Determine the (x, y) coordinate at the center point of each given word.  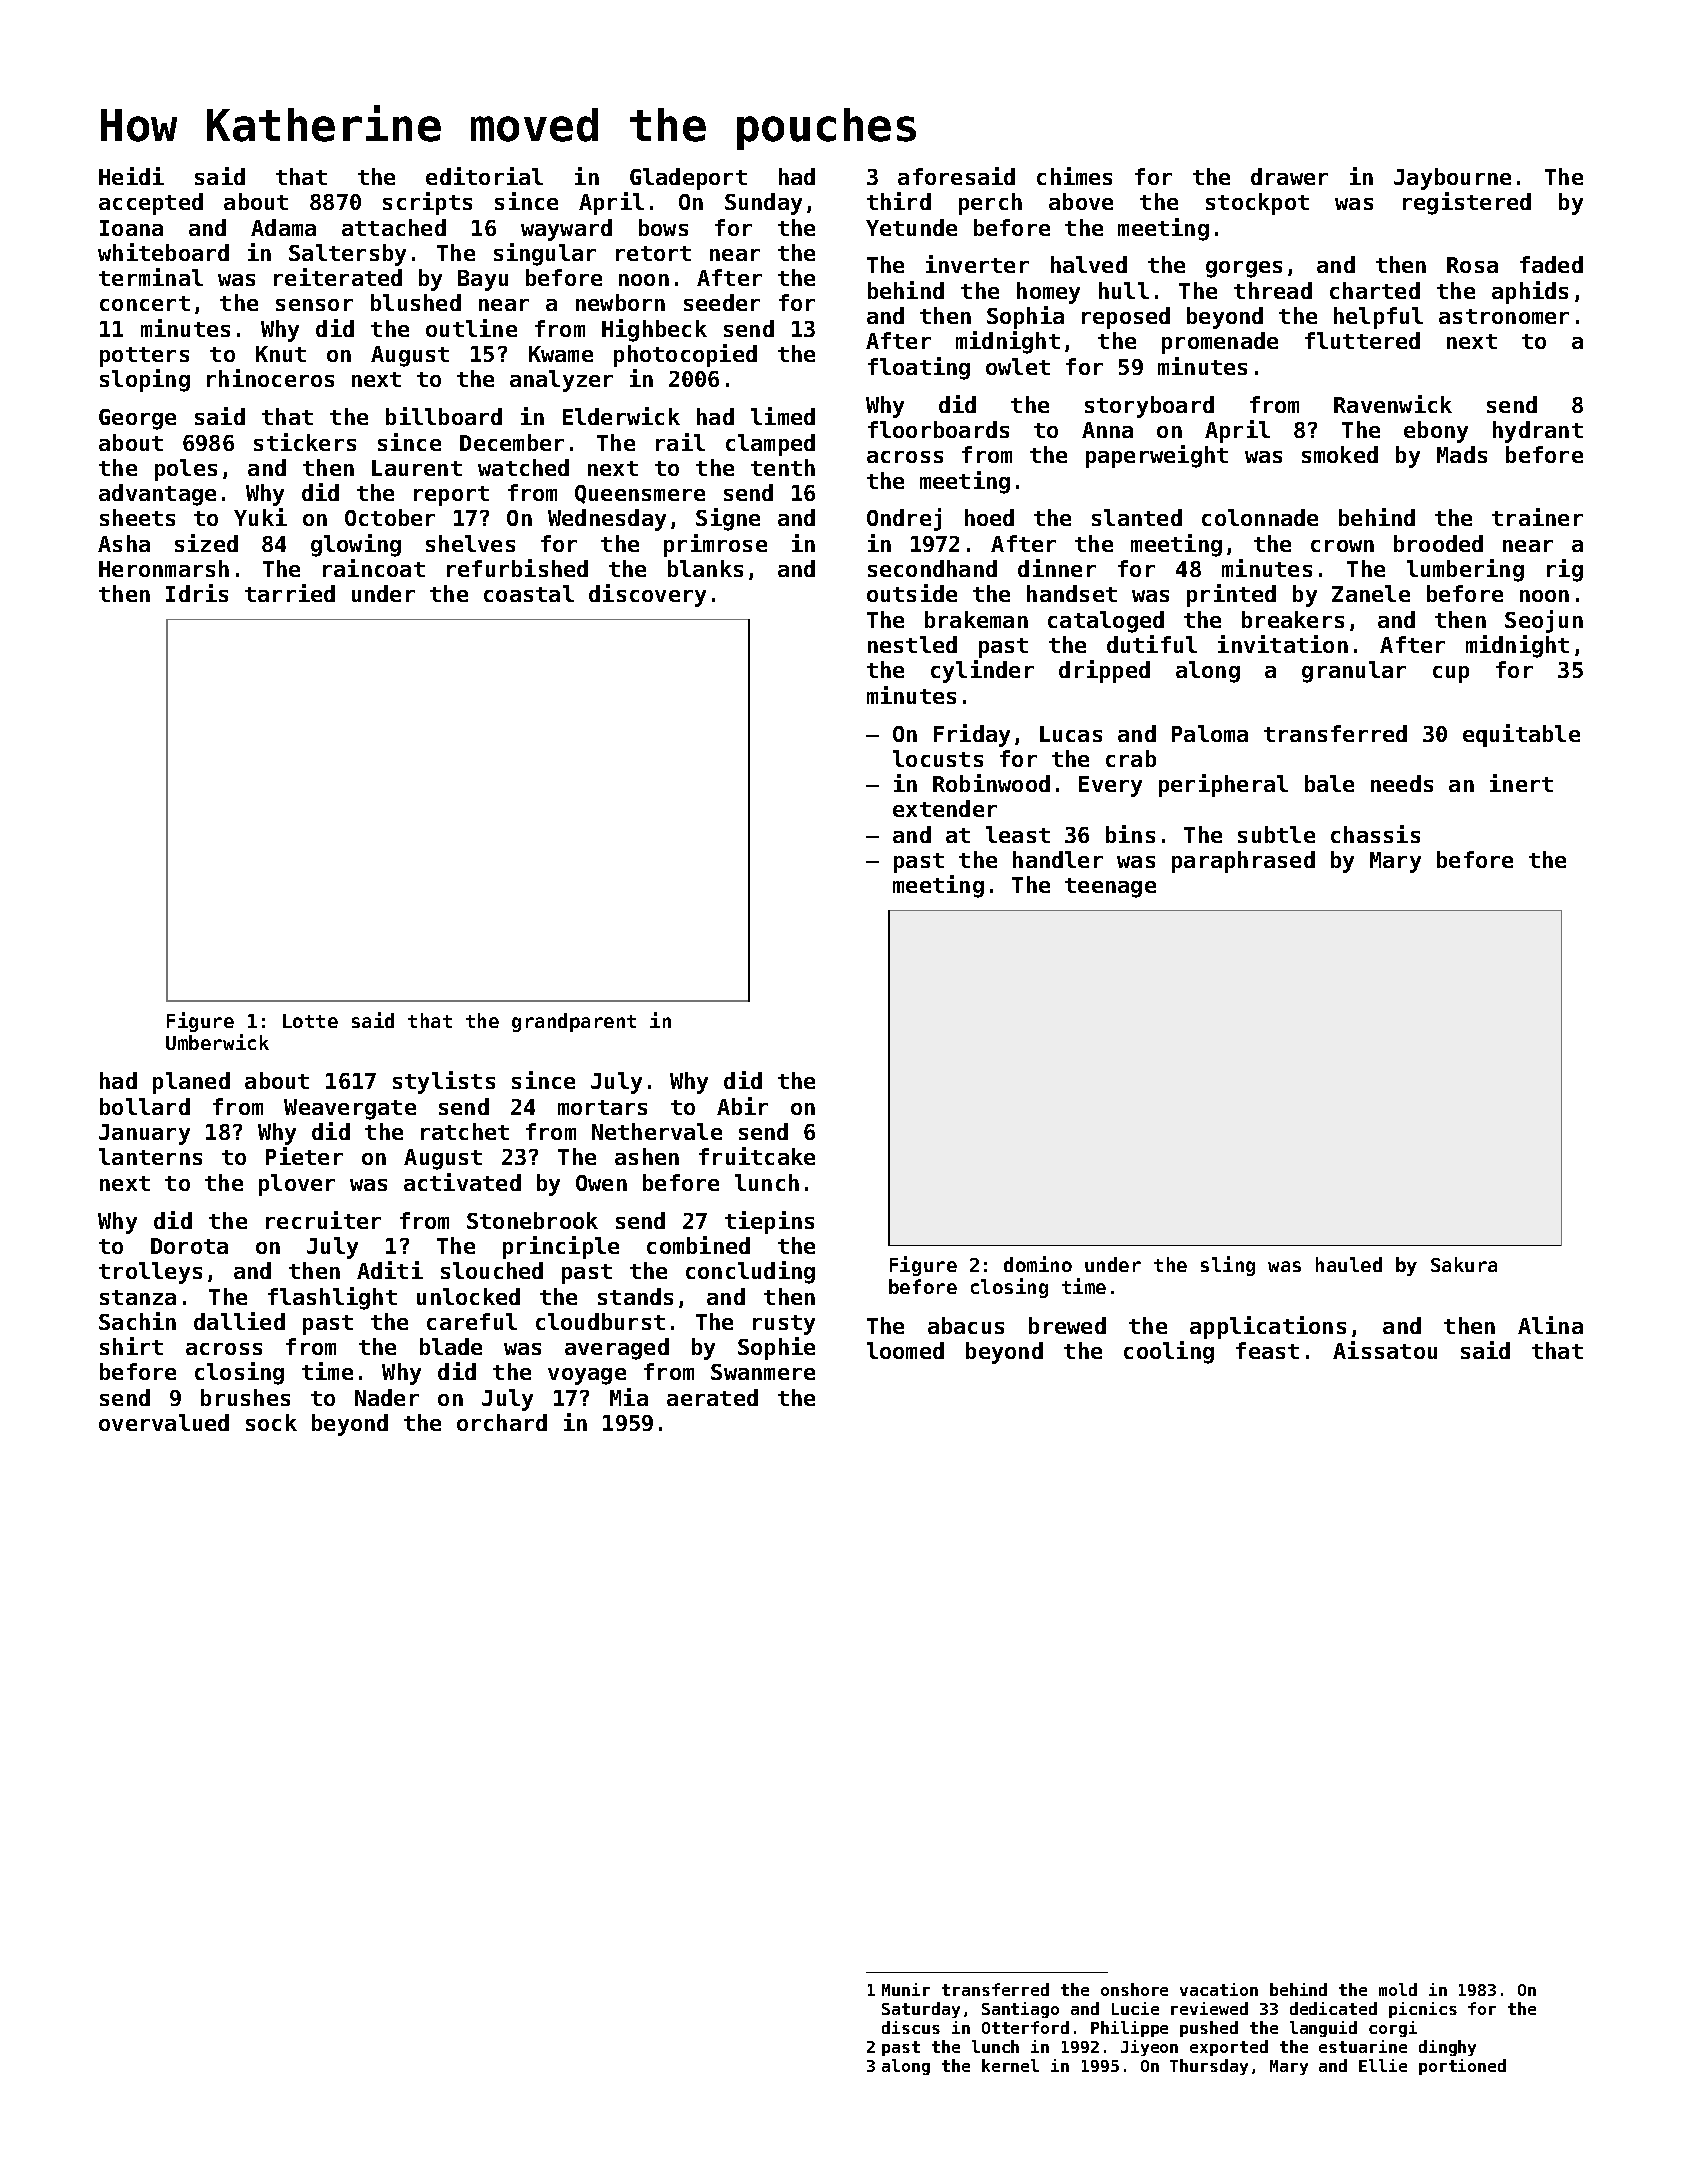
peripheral (1223, 785)
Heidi (131, 176)
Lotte (310, 1021)
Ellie (1383, 2065)
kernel (1010, 2065)
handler (1058, 859)
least (1018, 834)
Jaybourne (1452, 179)
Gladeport (688, 179)
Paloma (1210, 733)
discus (911, 2027)
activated (462, 1182)
